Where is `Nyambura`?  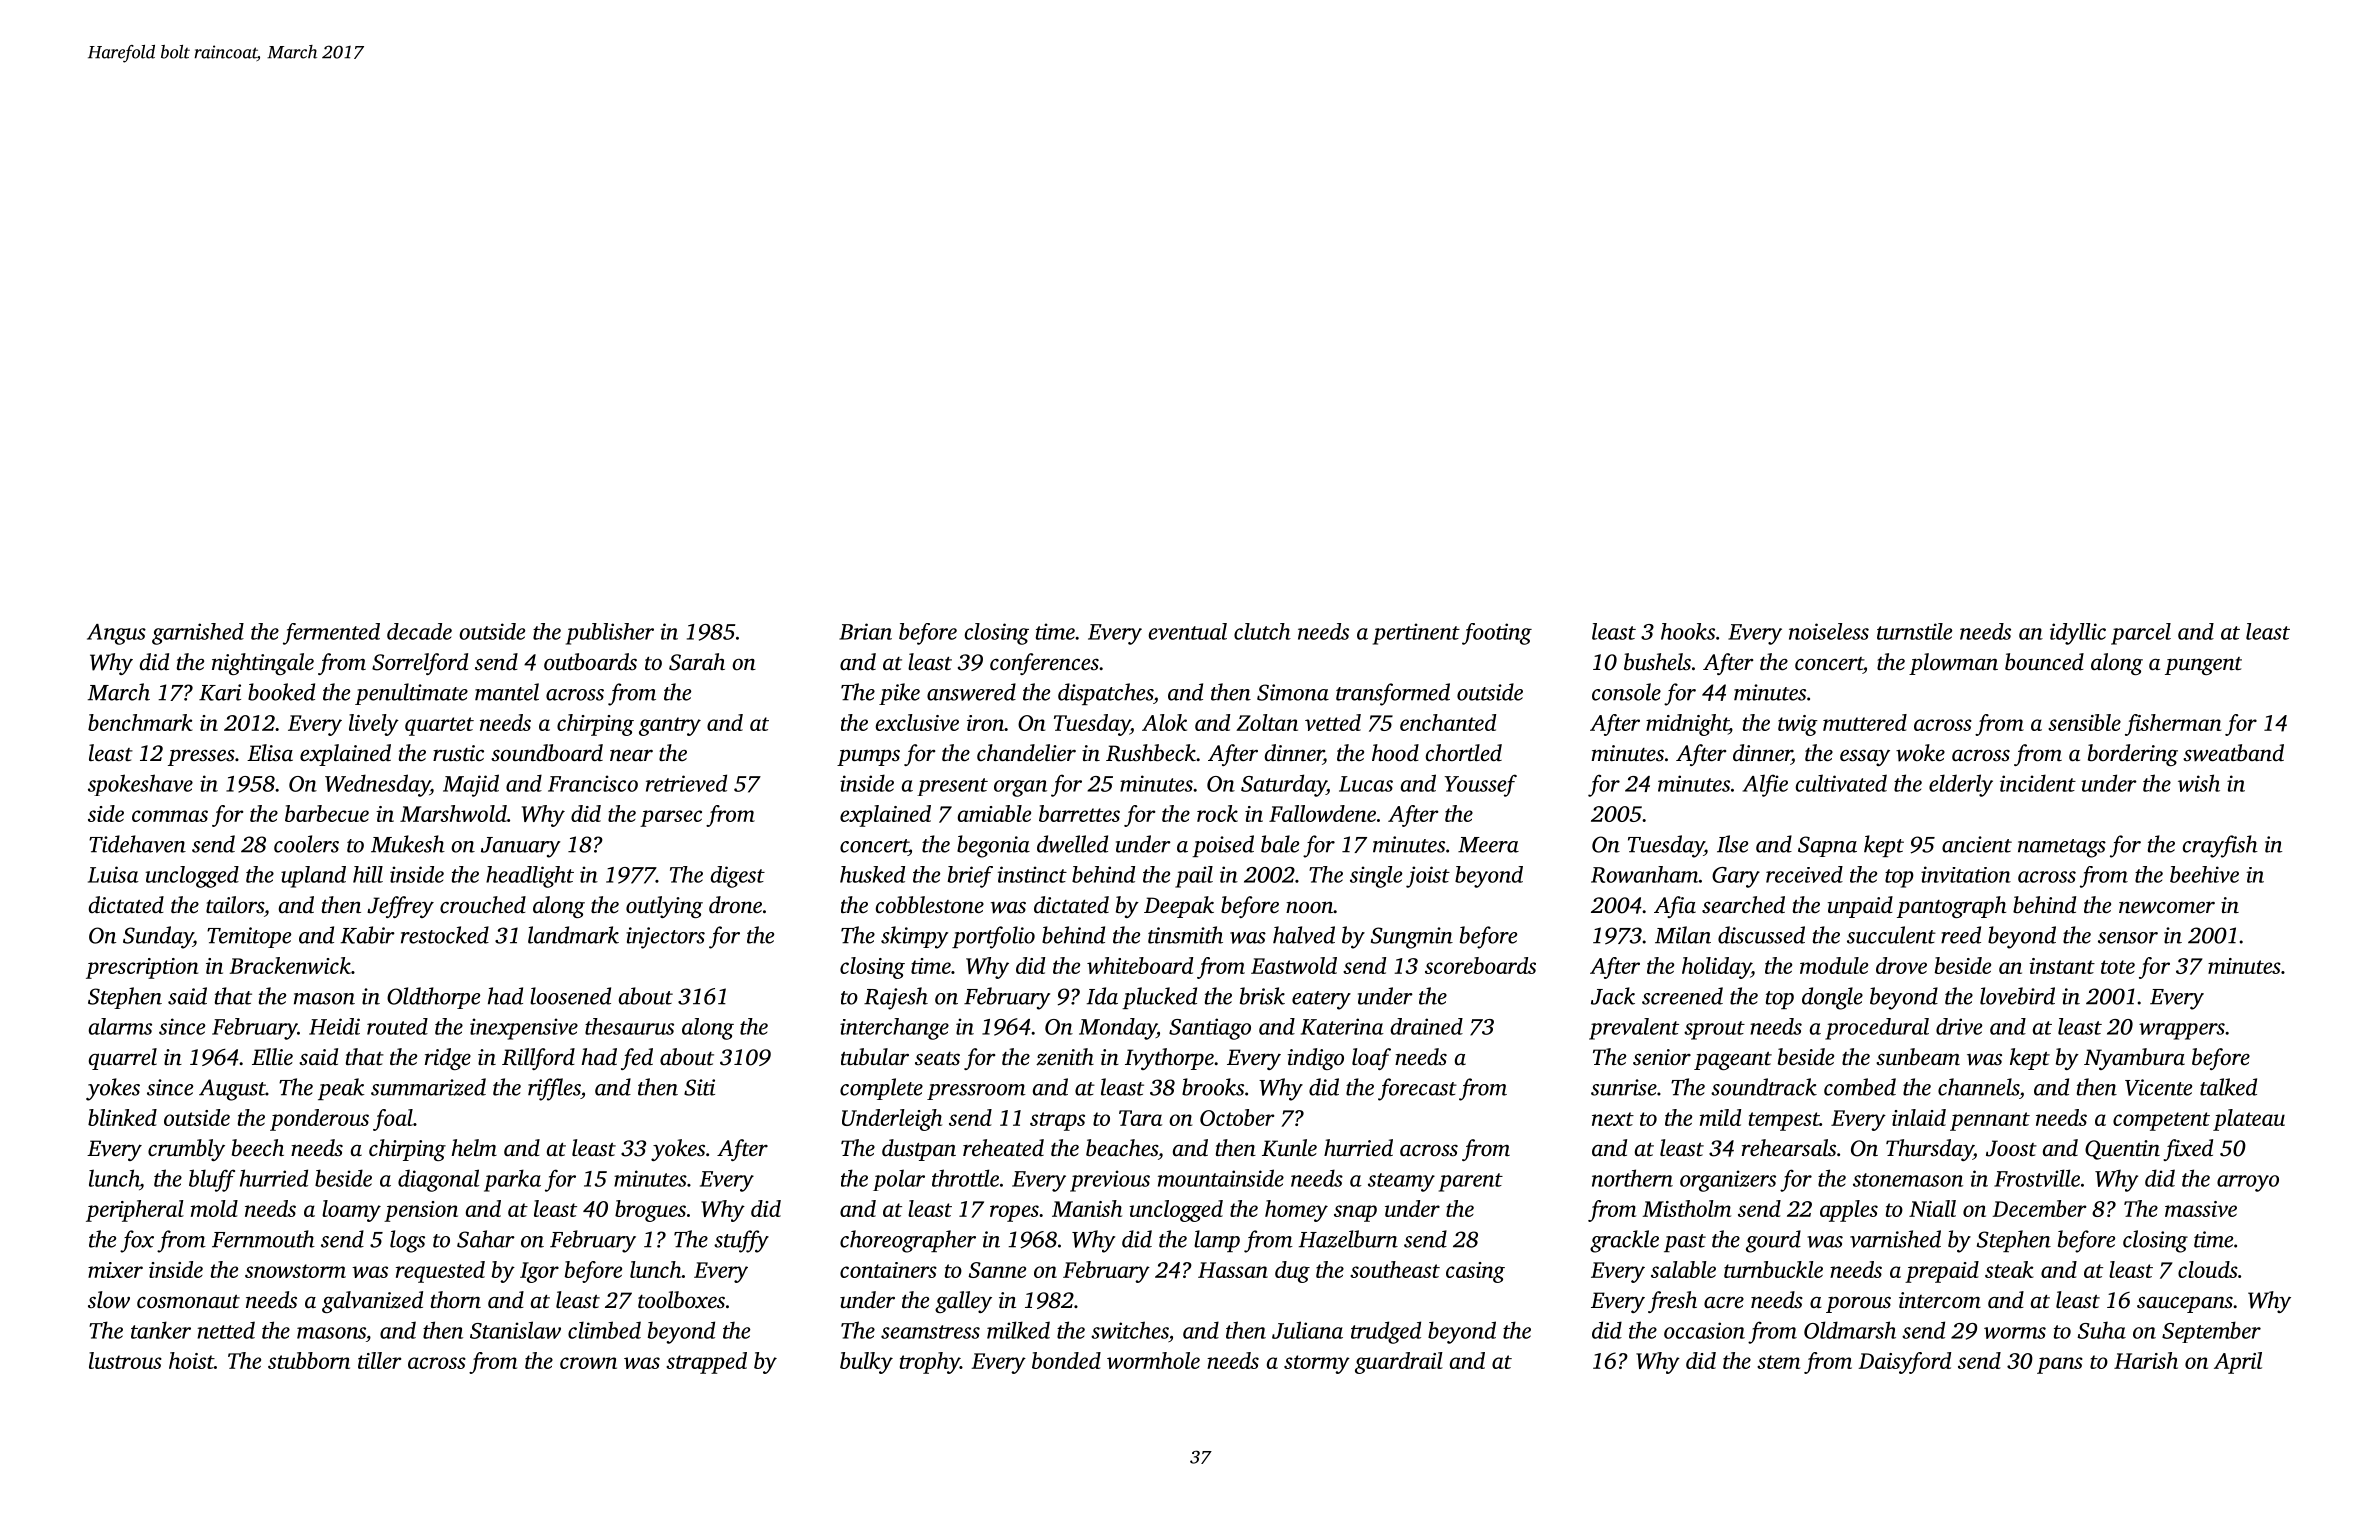
Nyambura is located at coordinates (2134, 1059).
